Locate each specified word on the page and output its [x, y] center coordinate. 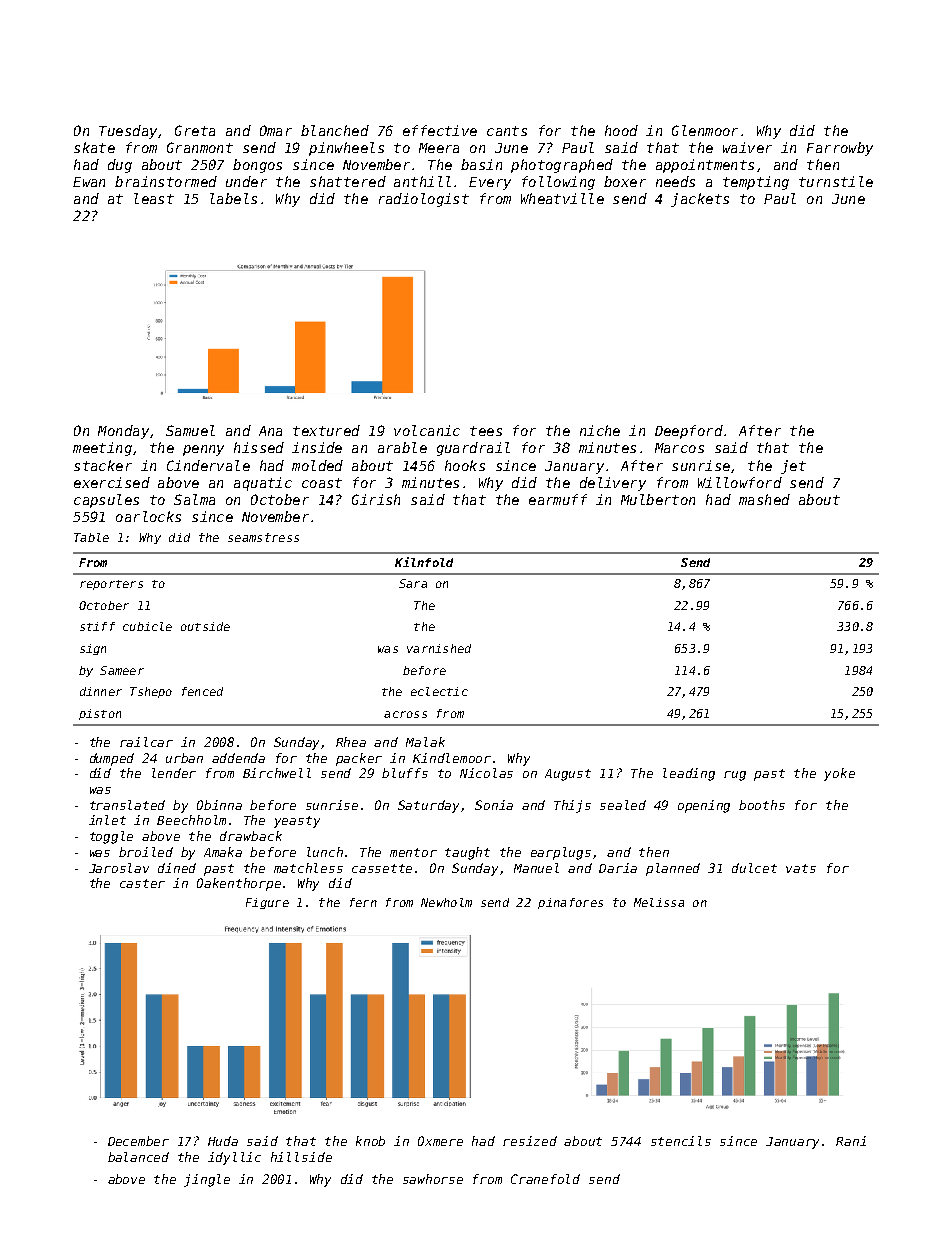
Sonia [494, 805]
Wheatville [562, 198]
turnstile [836, 181]
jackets [700, 200]
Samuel [190, 430]
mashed [764, 499]
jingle [207, 1180]
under [246, 181]
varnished [439, 648]
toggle [111, 837]
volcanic [427, 430]
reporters [111, 585]
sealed [623, 805]
